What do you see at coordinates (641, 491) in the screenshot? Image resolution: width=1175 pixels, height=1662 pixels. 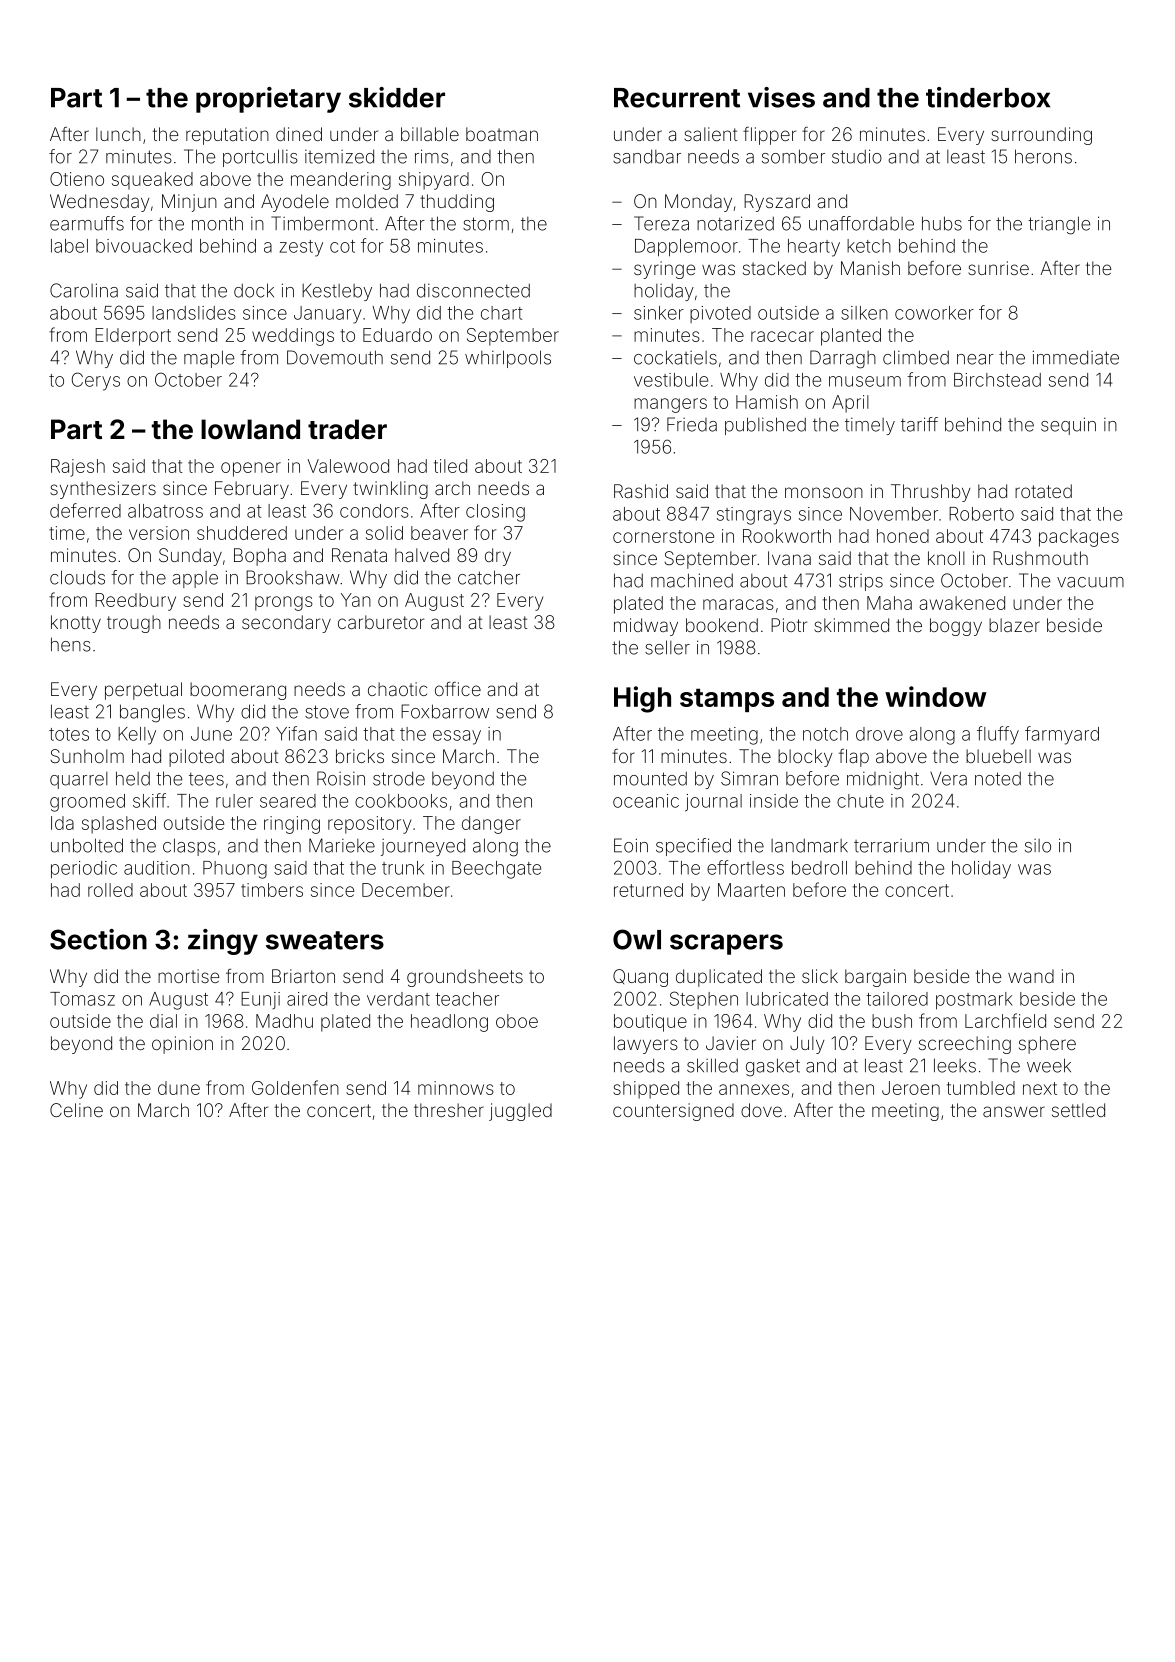 I see `Rashid` at bounding box center [641, 491].
